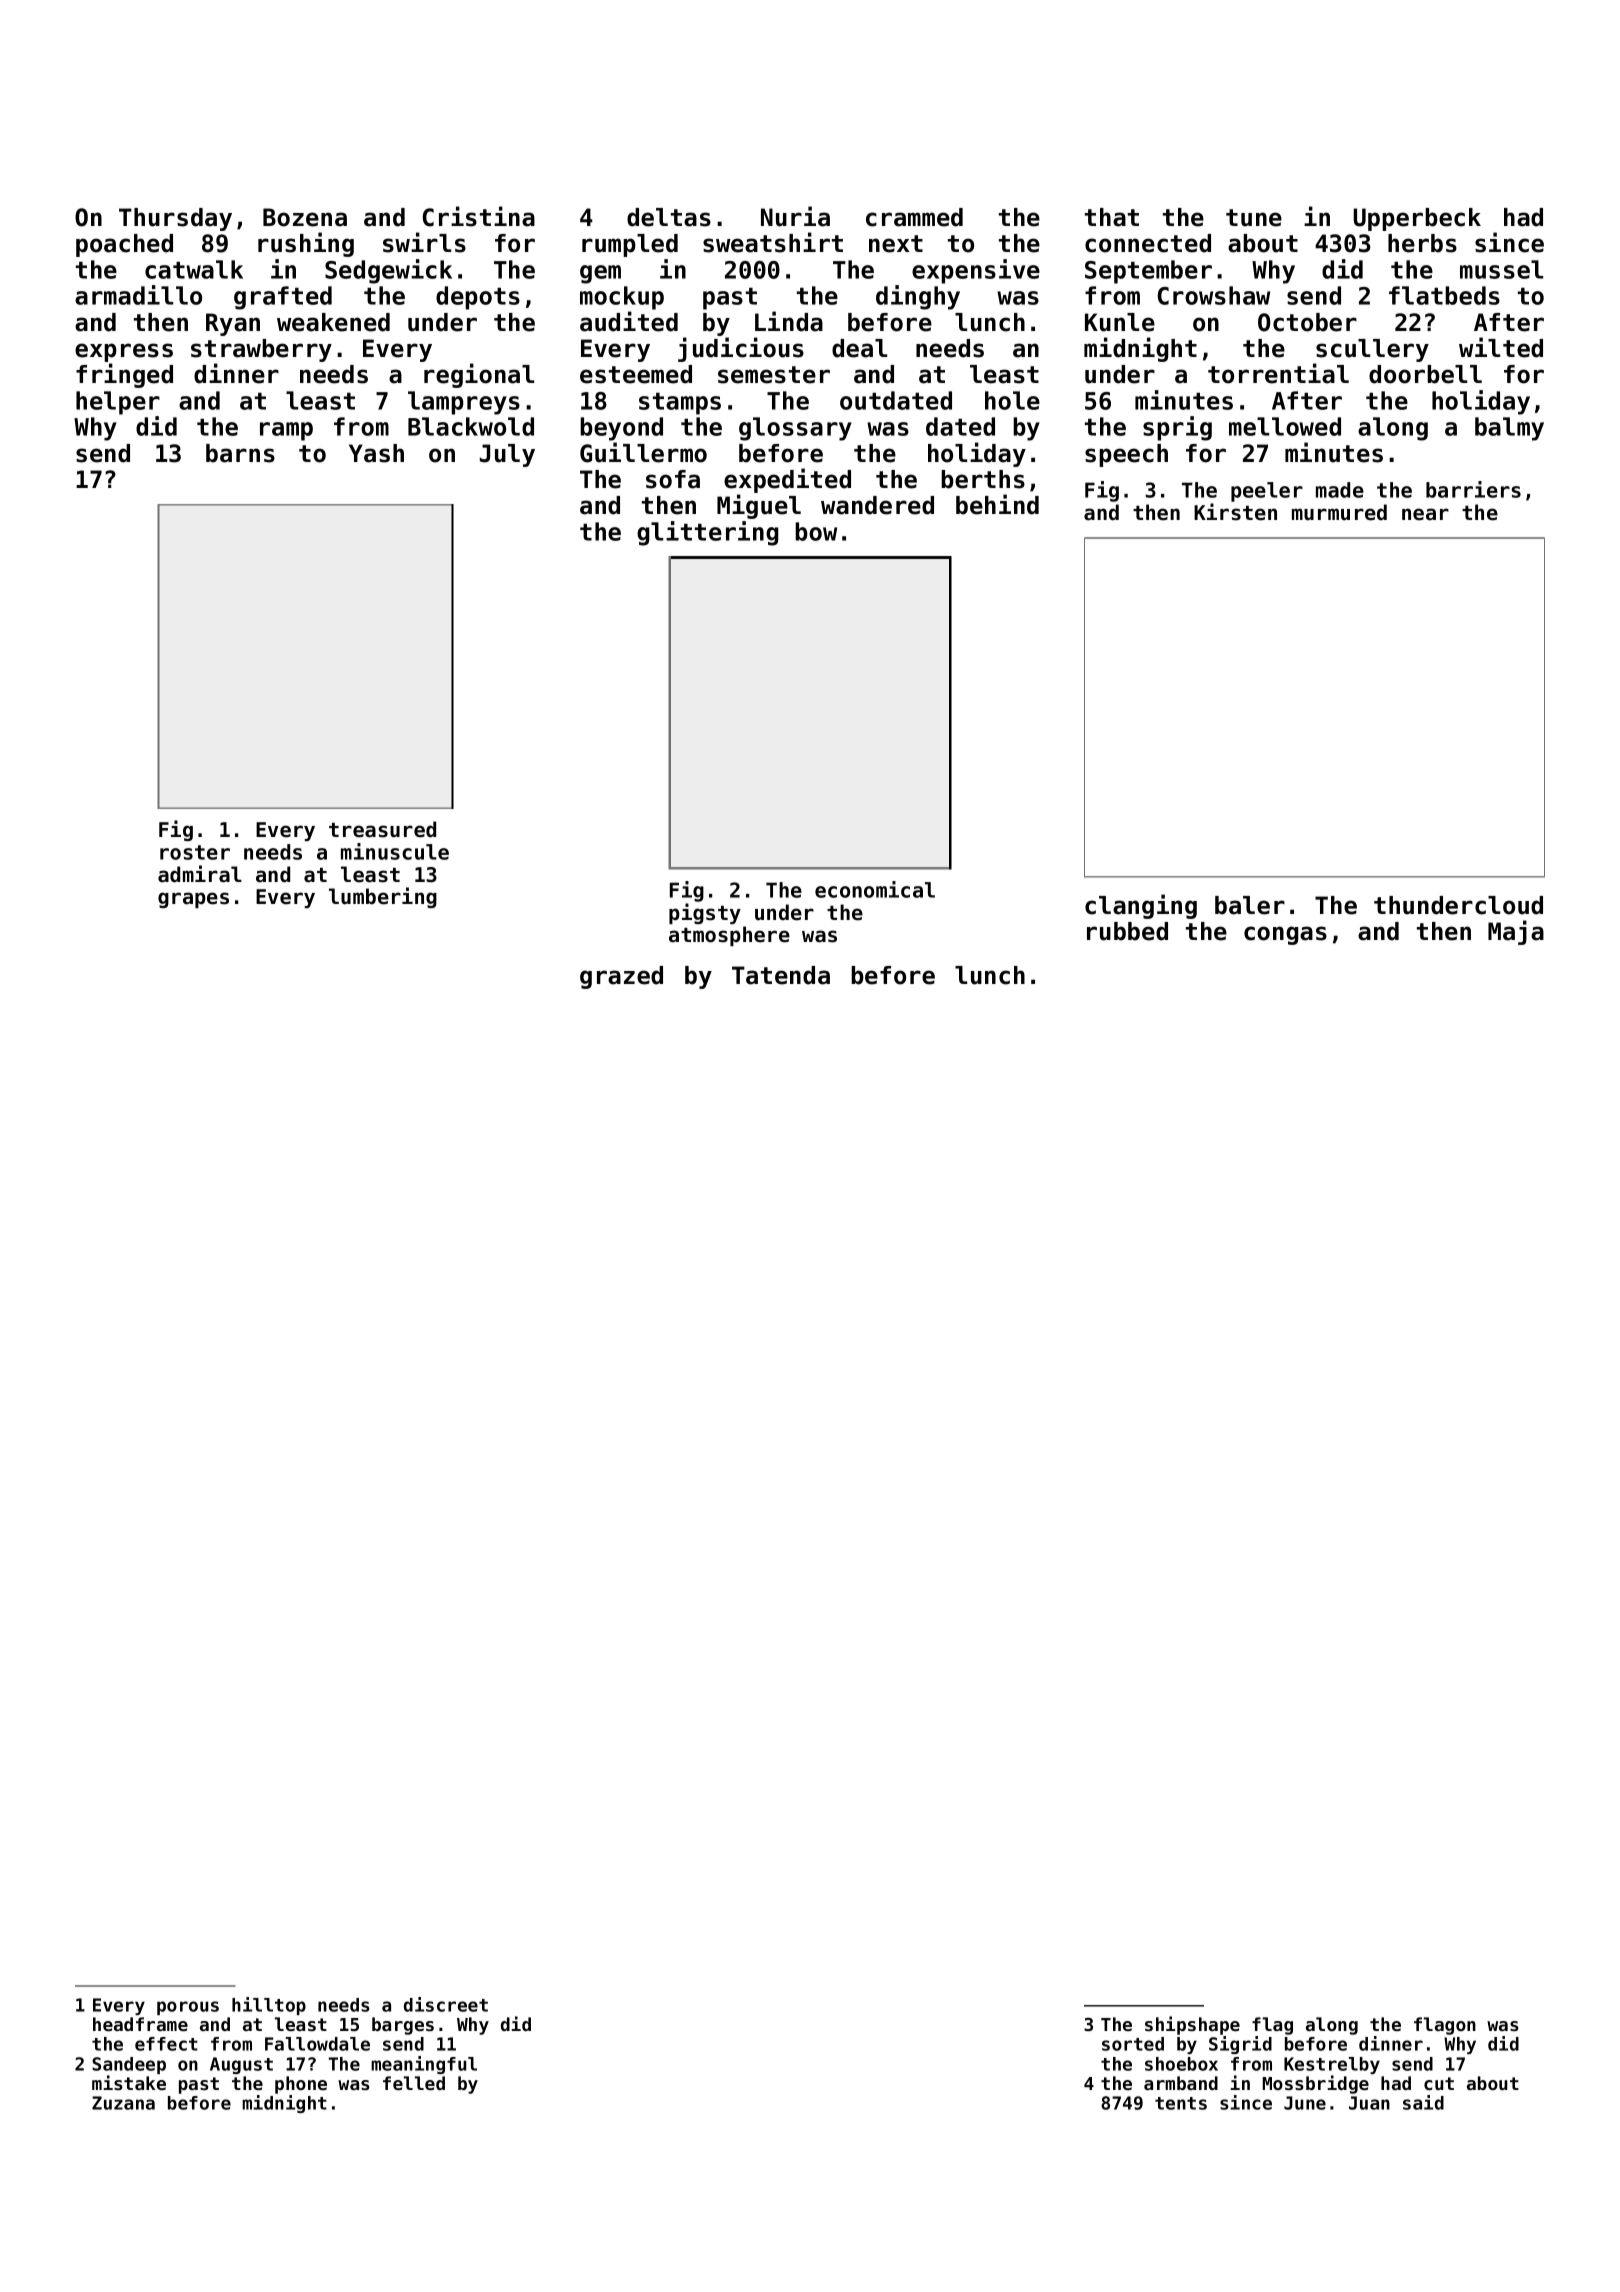 The height and width of the screenshot is (2292, 1620). I want to click on helper, so click(118, 403).
